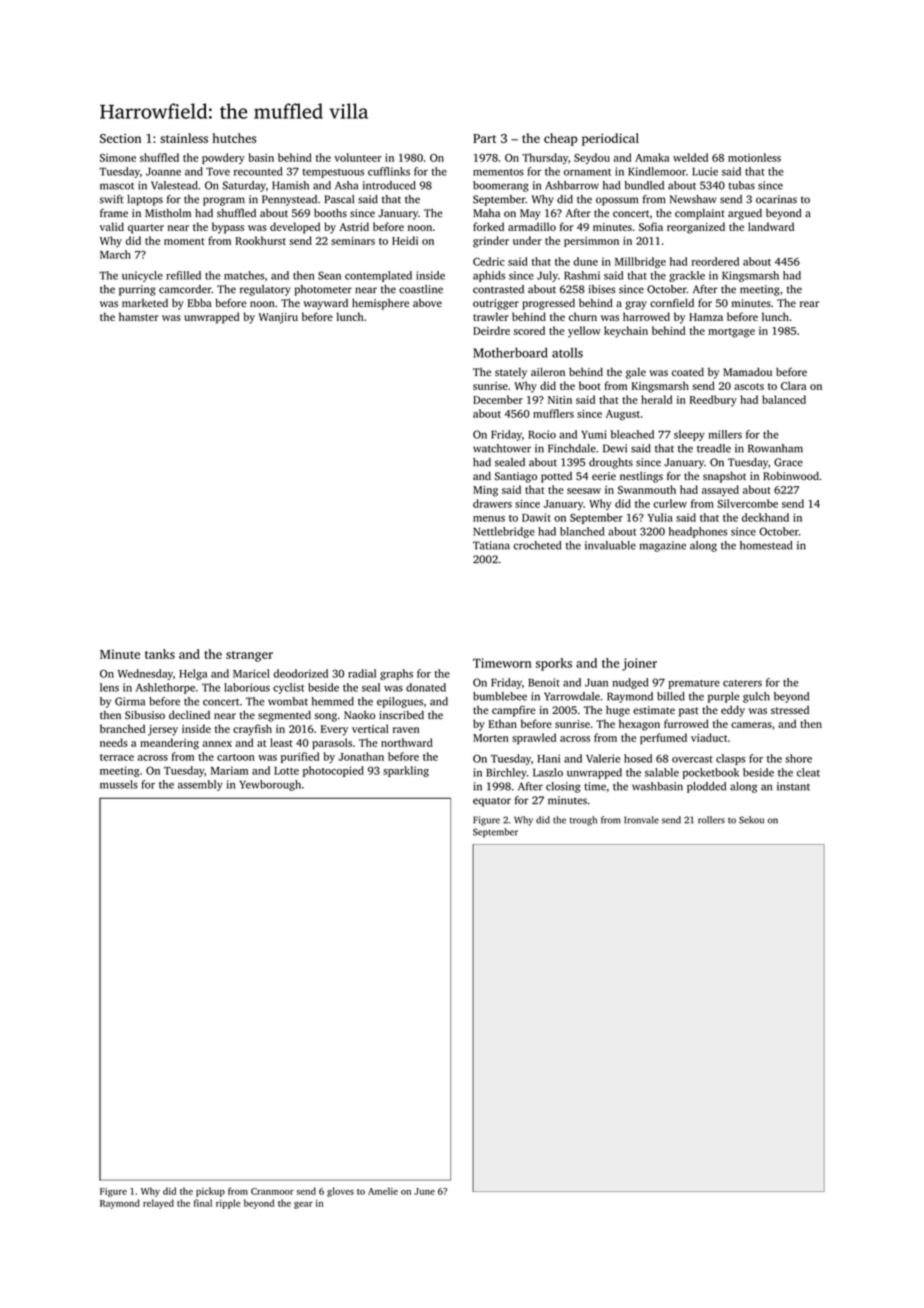 This page has width=924, height=1308. I want to click on relayed, so click(158, 1204).
